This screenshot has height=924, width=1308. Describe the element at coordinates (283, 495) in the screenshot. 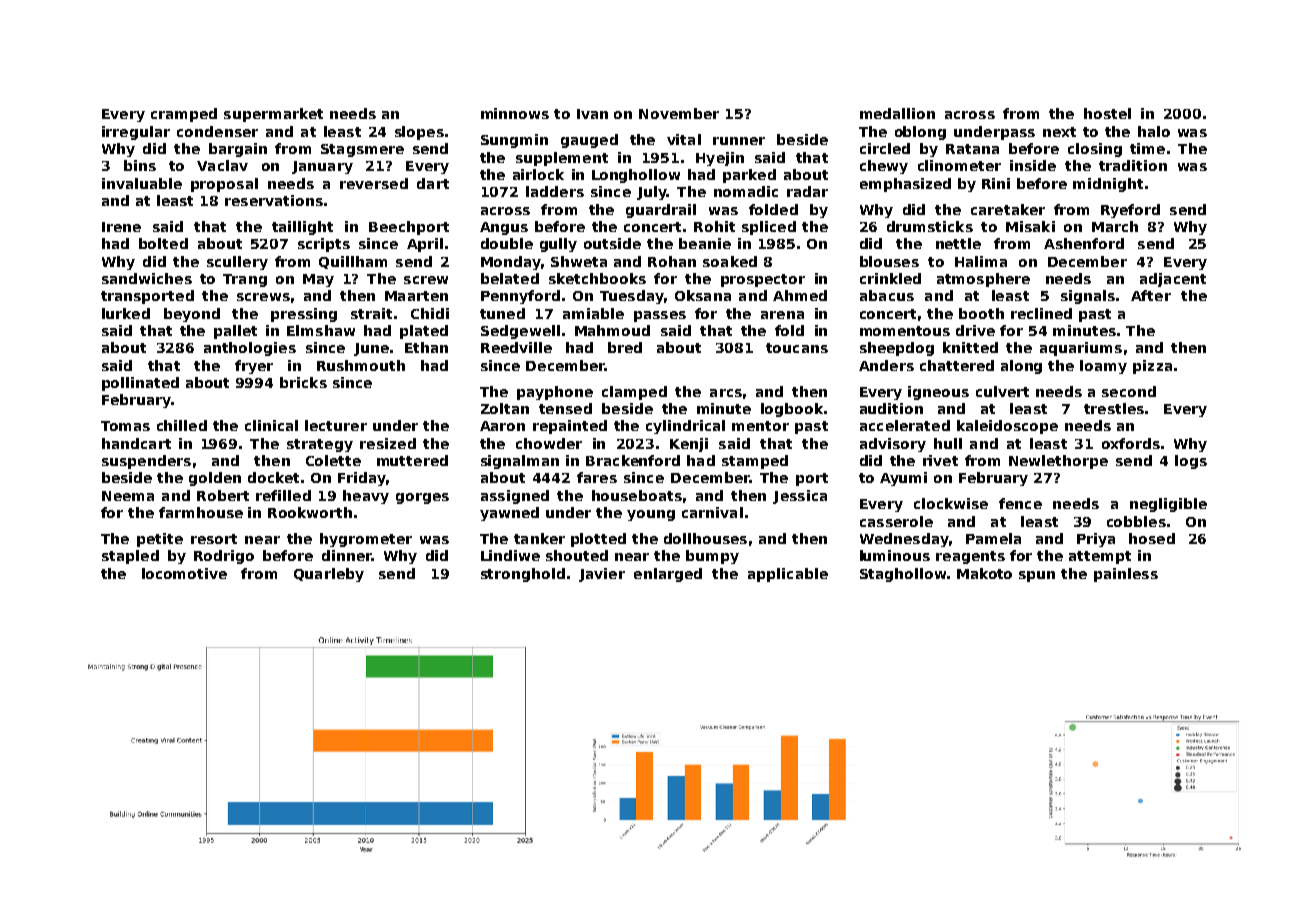

I see `refilled` at that location.
